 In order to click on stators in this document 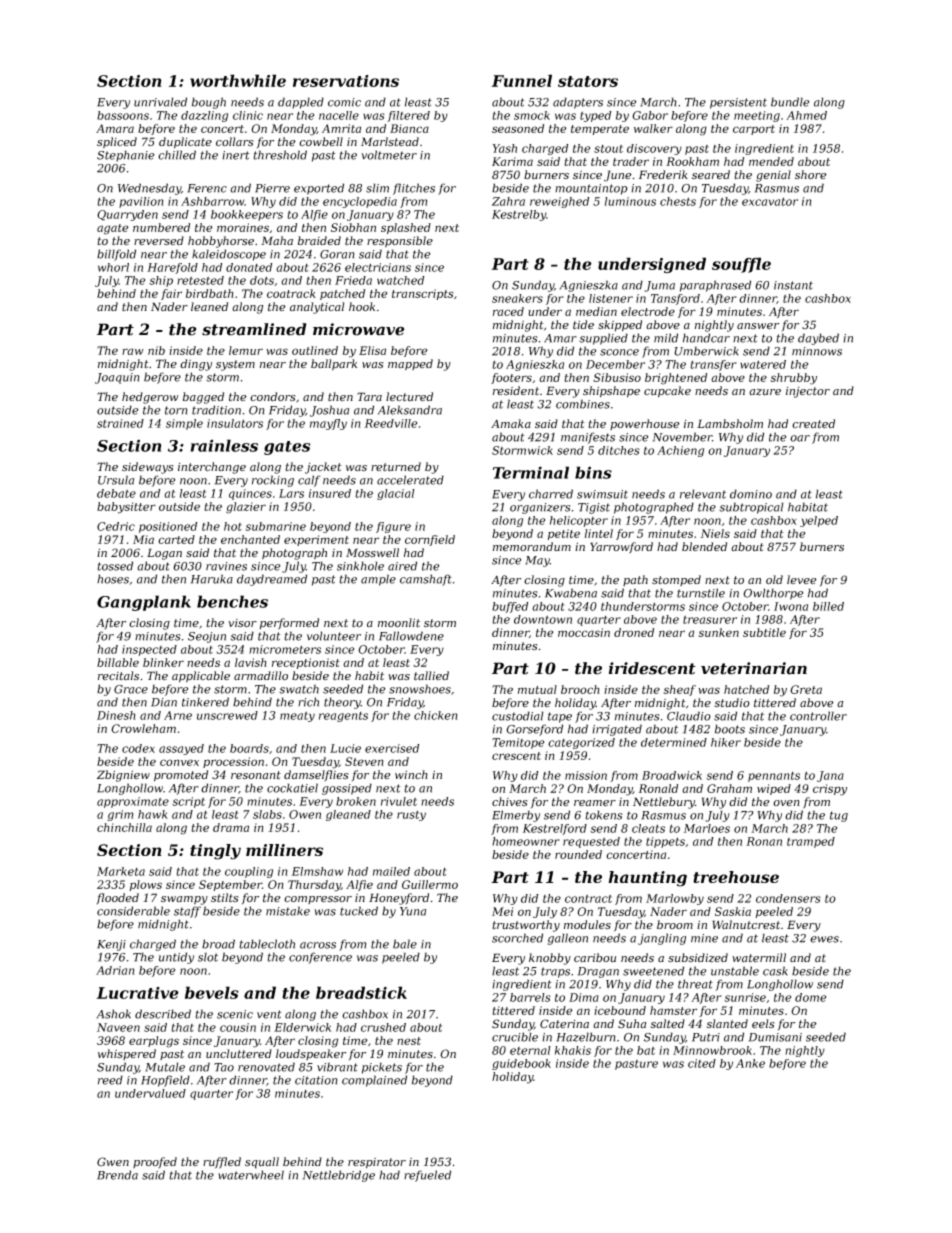, I will do `click(588, 81)`.
